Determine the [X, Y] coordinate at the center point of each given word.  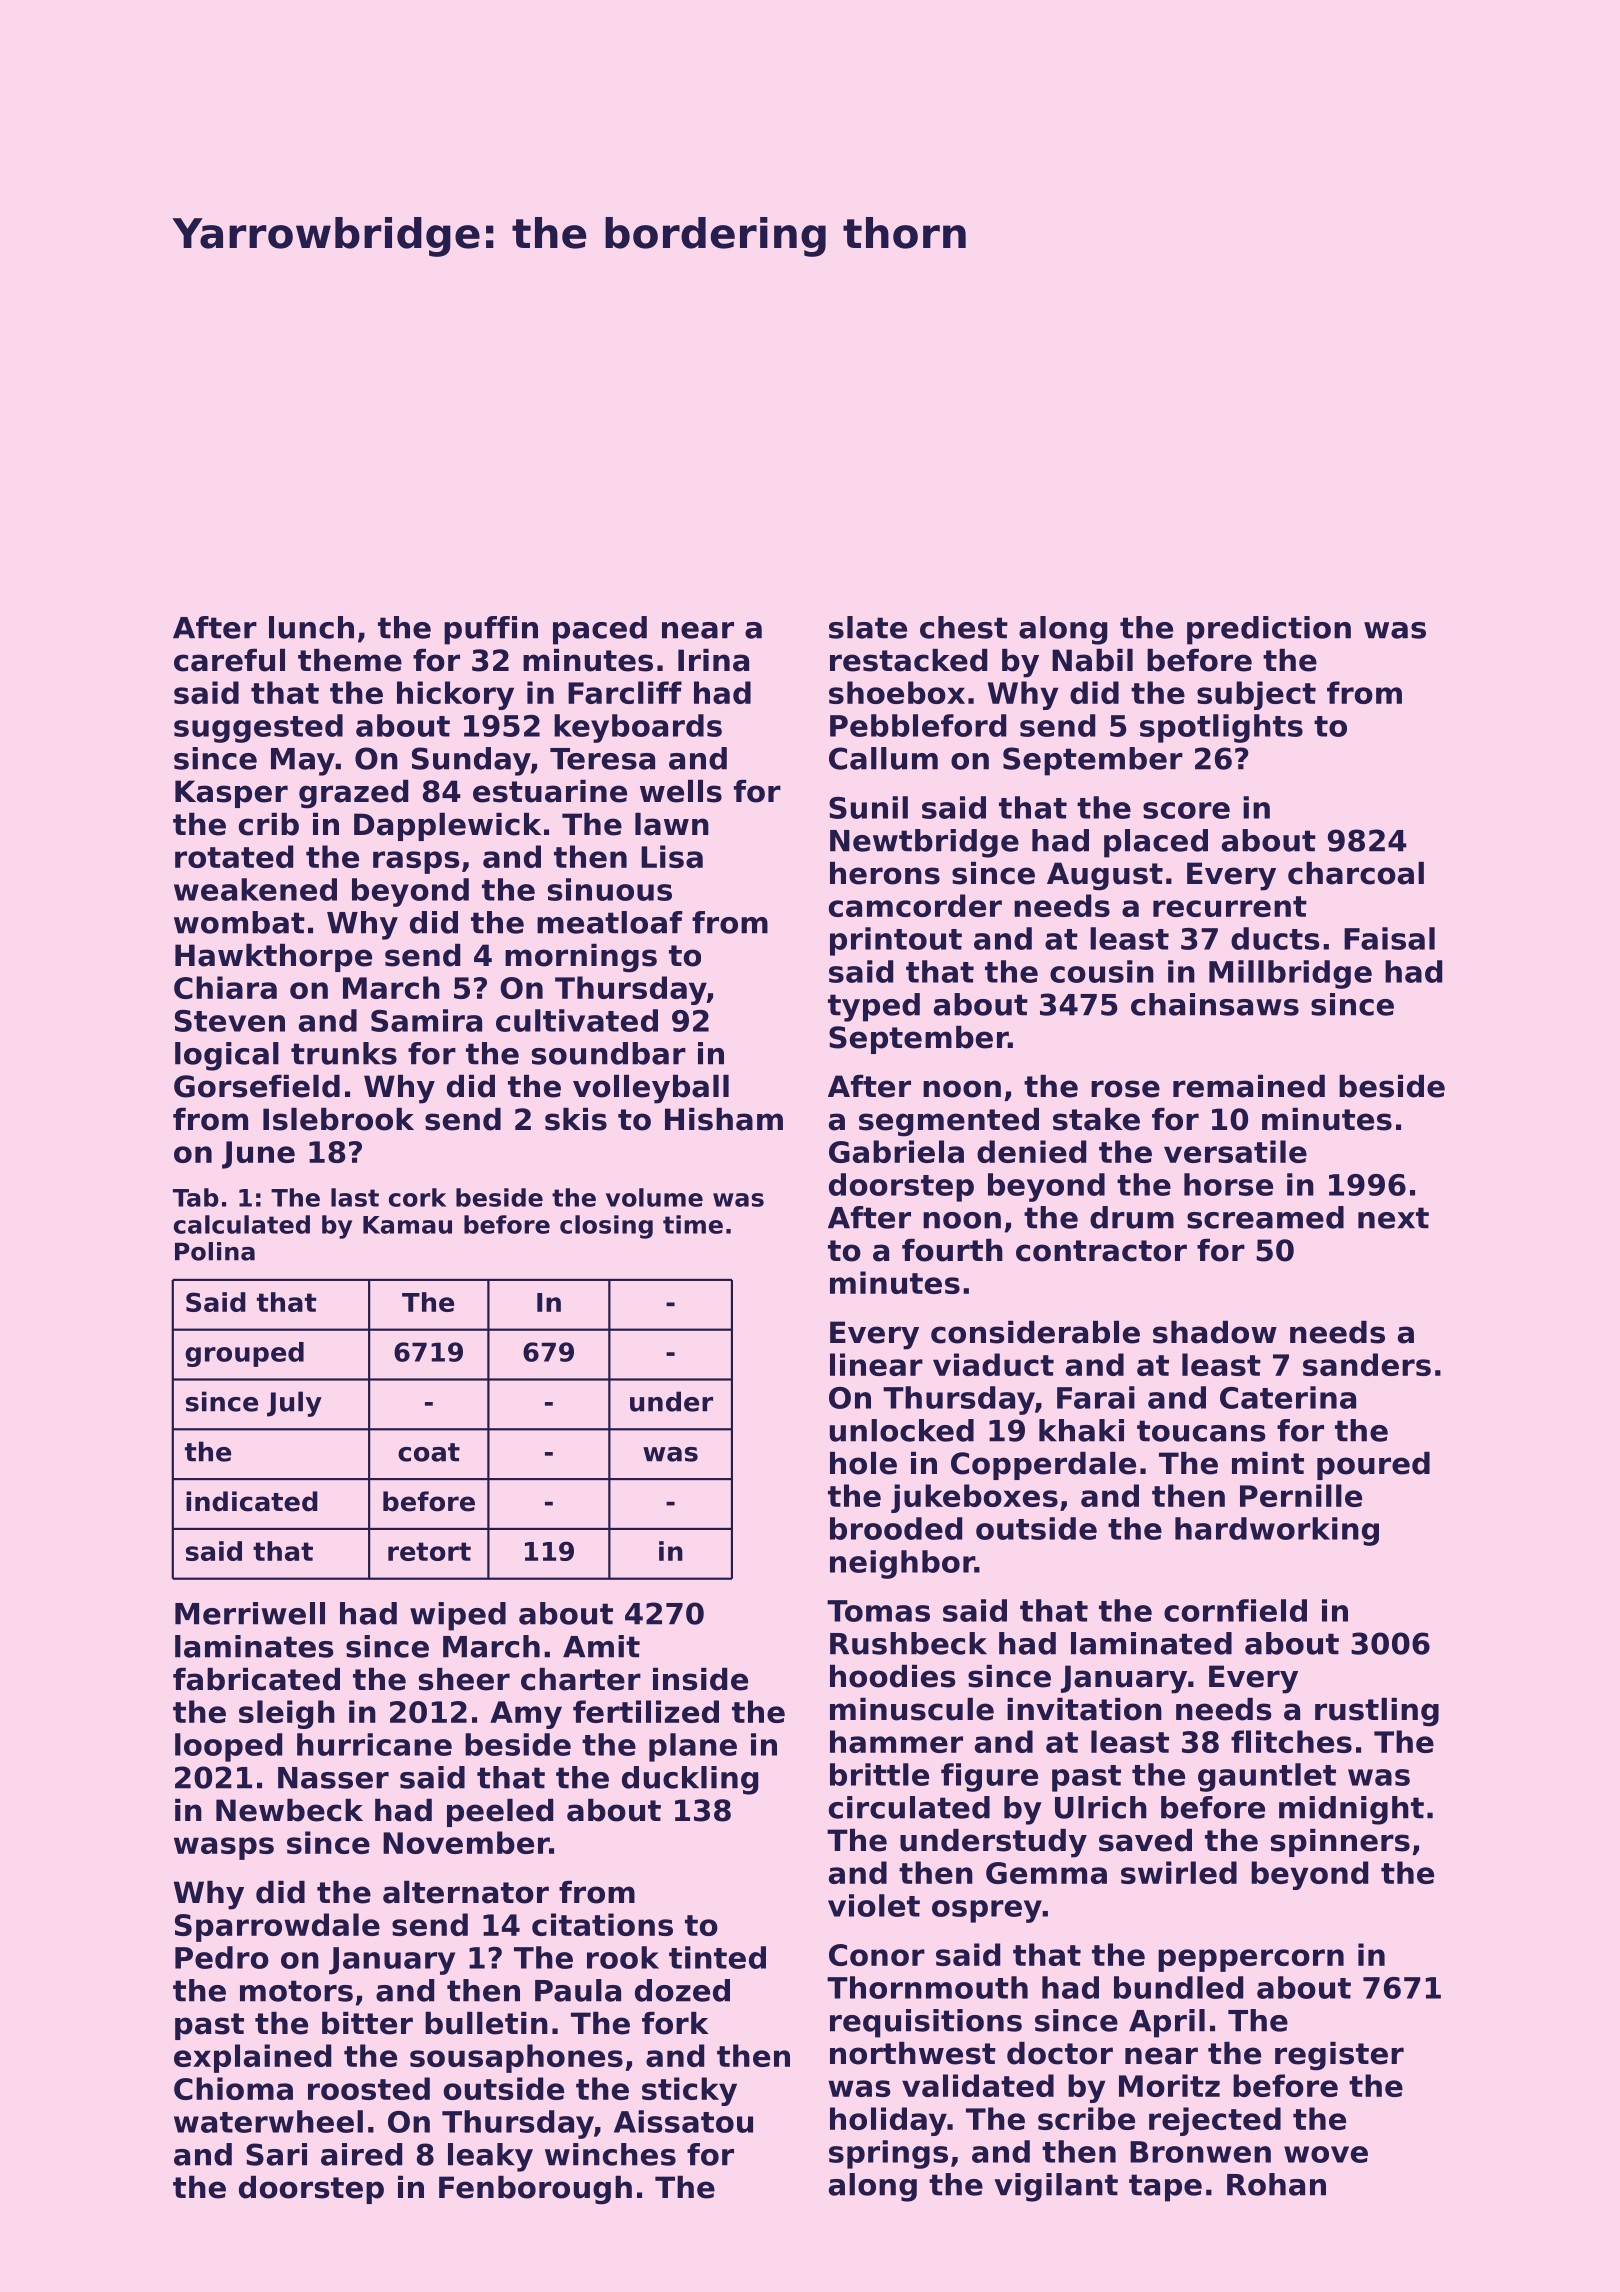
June [258, 1155]
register [1339, 2056]
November [466, 1842]
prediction [1269, 630]
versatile [1235, 1151]
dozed [682, 1990]
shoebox [897, 692]
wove [1326, 2154]
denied [1031, 1151]
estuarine [550, 791]
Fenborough [535, 2190]
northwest [913, 2053]
